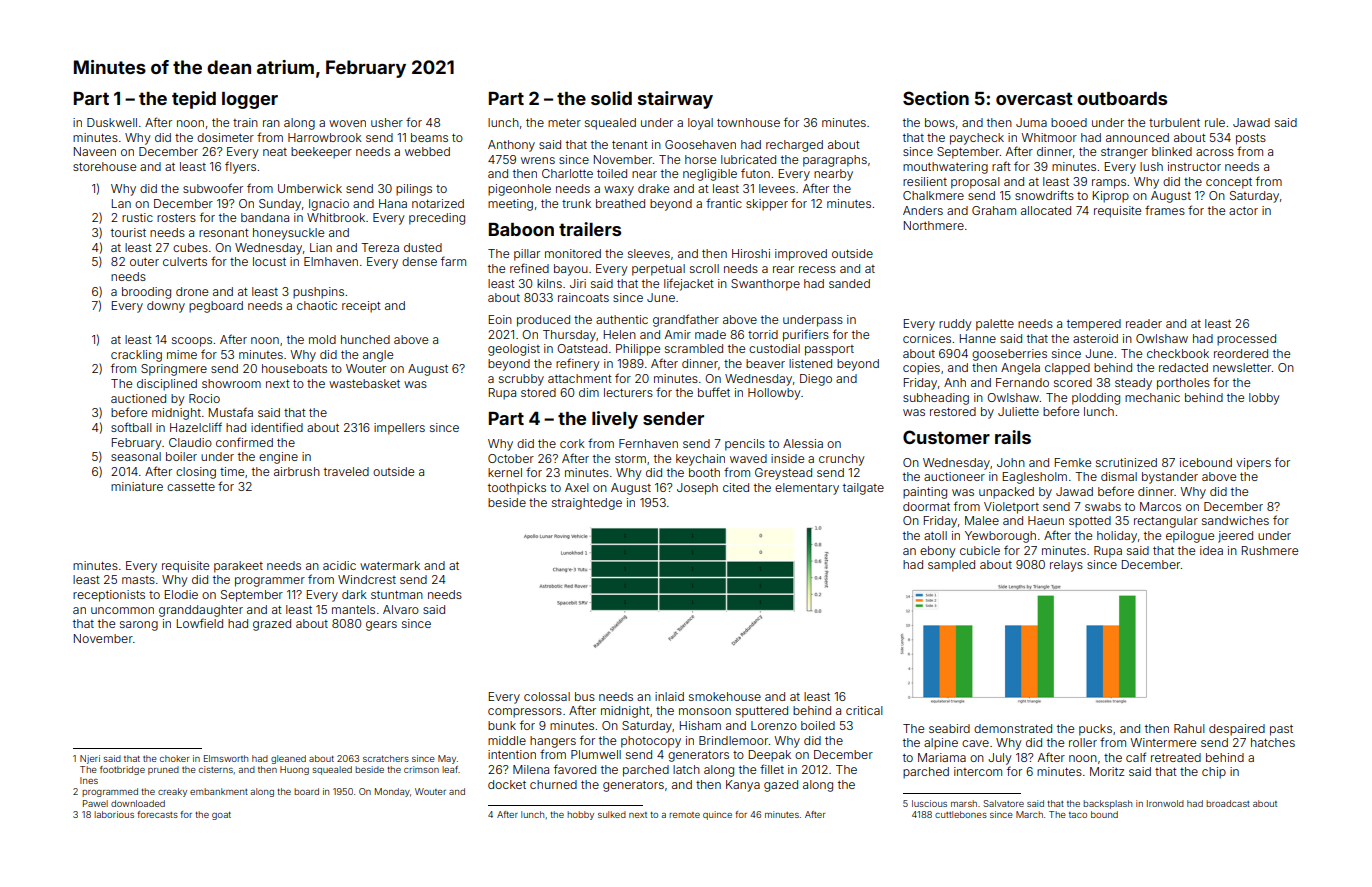 The width and height of the document is (1372, 887). What do you see at coordinates (585, 696) in the document?
I see `bus` at bounding box center [585, 696].
